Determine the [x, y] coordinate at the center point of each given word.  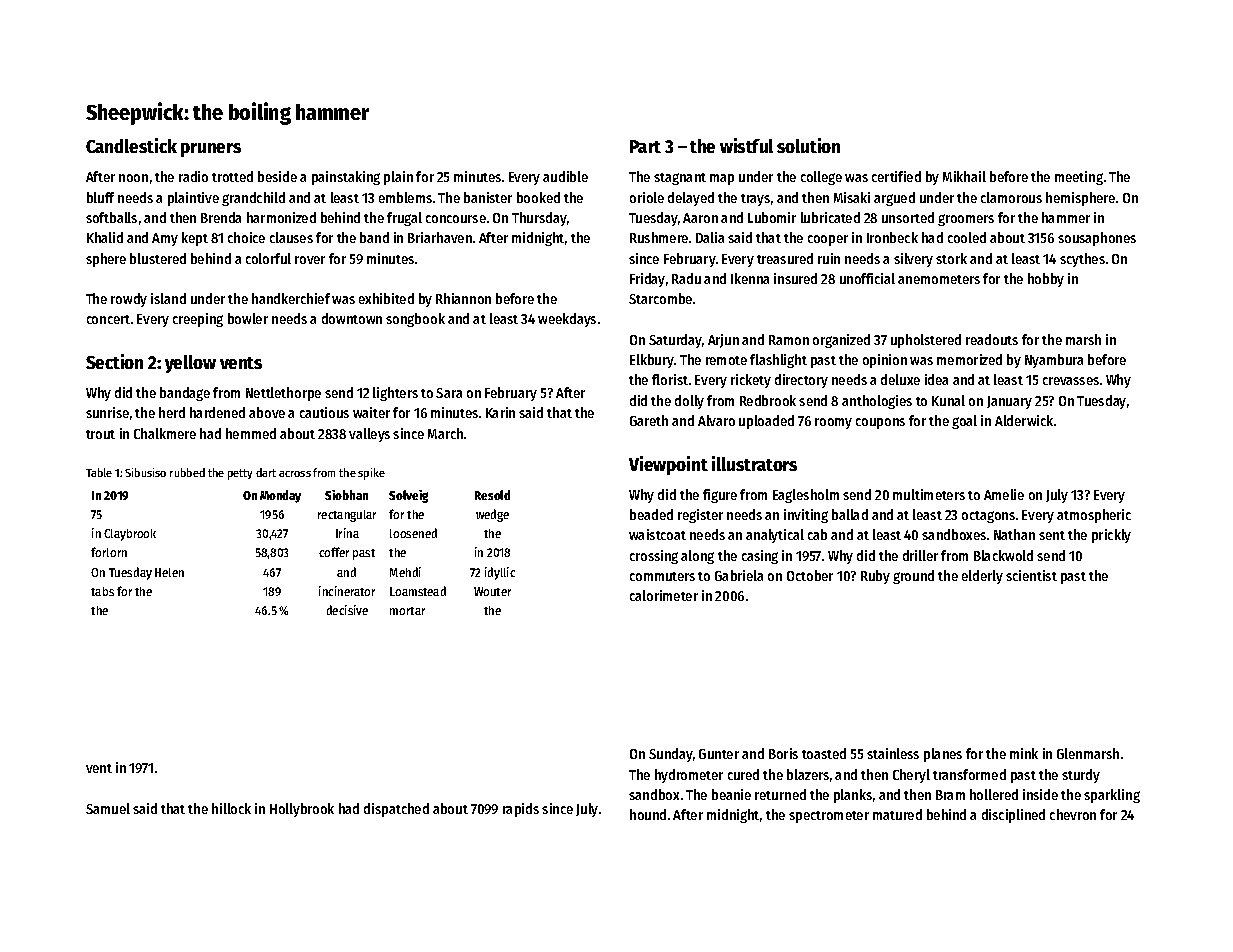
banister [488, 197]
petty [240, 474]
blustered [158, 258]
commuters [662, 576]
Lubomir [772, 217]
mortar [407, 611]
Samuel [108, 808]
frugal [404, 219]
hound [648, 814]
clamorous [1011, 197]
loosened [413, 533]
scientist [1031, 575]
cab [817, 534]
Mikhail [964, 176]
